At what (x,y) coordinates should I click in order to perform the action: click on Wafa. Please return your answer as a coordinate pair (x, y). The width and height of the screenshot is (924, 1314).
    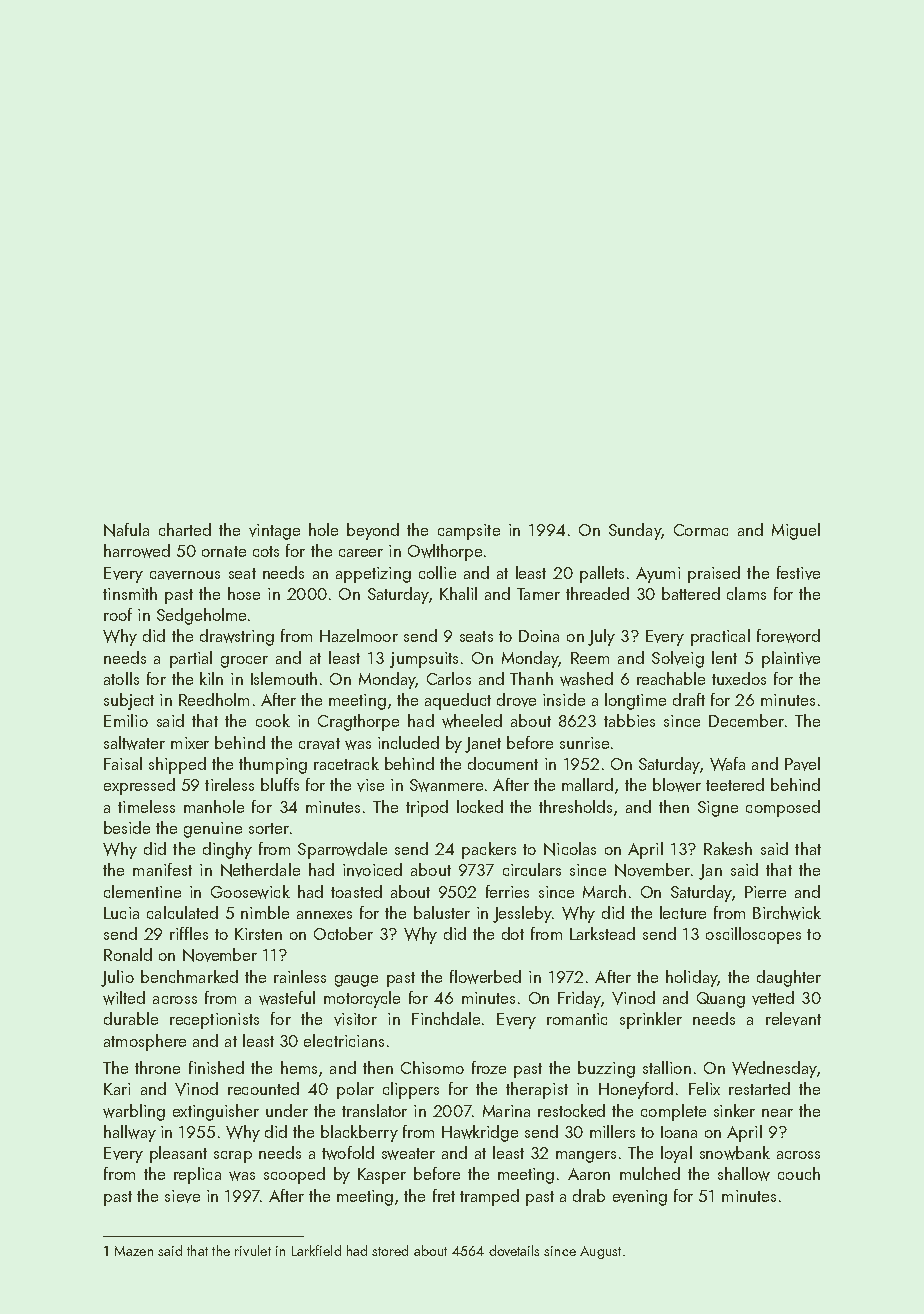
    Looking at the image, I should click on (727, 764).
